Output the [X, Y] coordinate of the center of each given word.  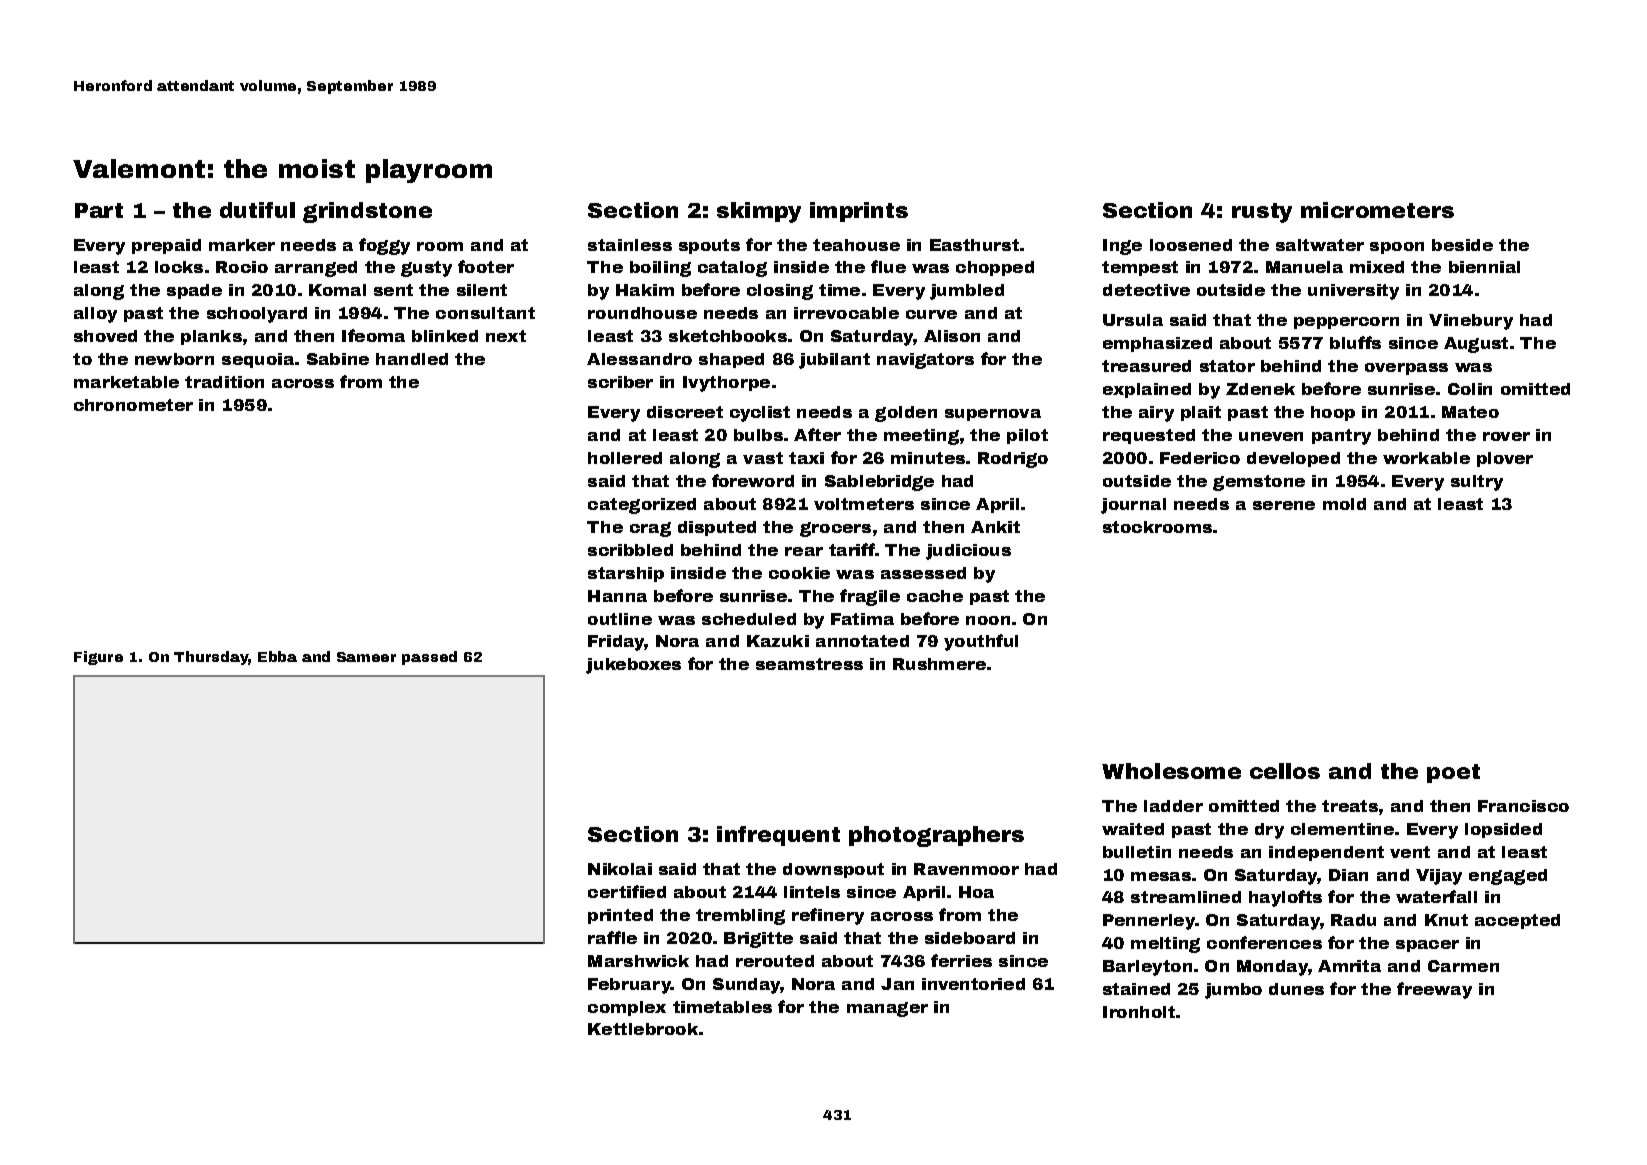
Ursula [1133, 320]
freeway [1434, 990]
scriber [620, 382]
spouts [709, 246]
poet [1453, 773]
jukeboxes [633, 666]
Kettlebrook [643, 1029]
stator [1227, 366]
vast [763, 458]
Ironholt [1139, 1012]
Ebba [277, 656]
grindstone [367, 212]
